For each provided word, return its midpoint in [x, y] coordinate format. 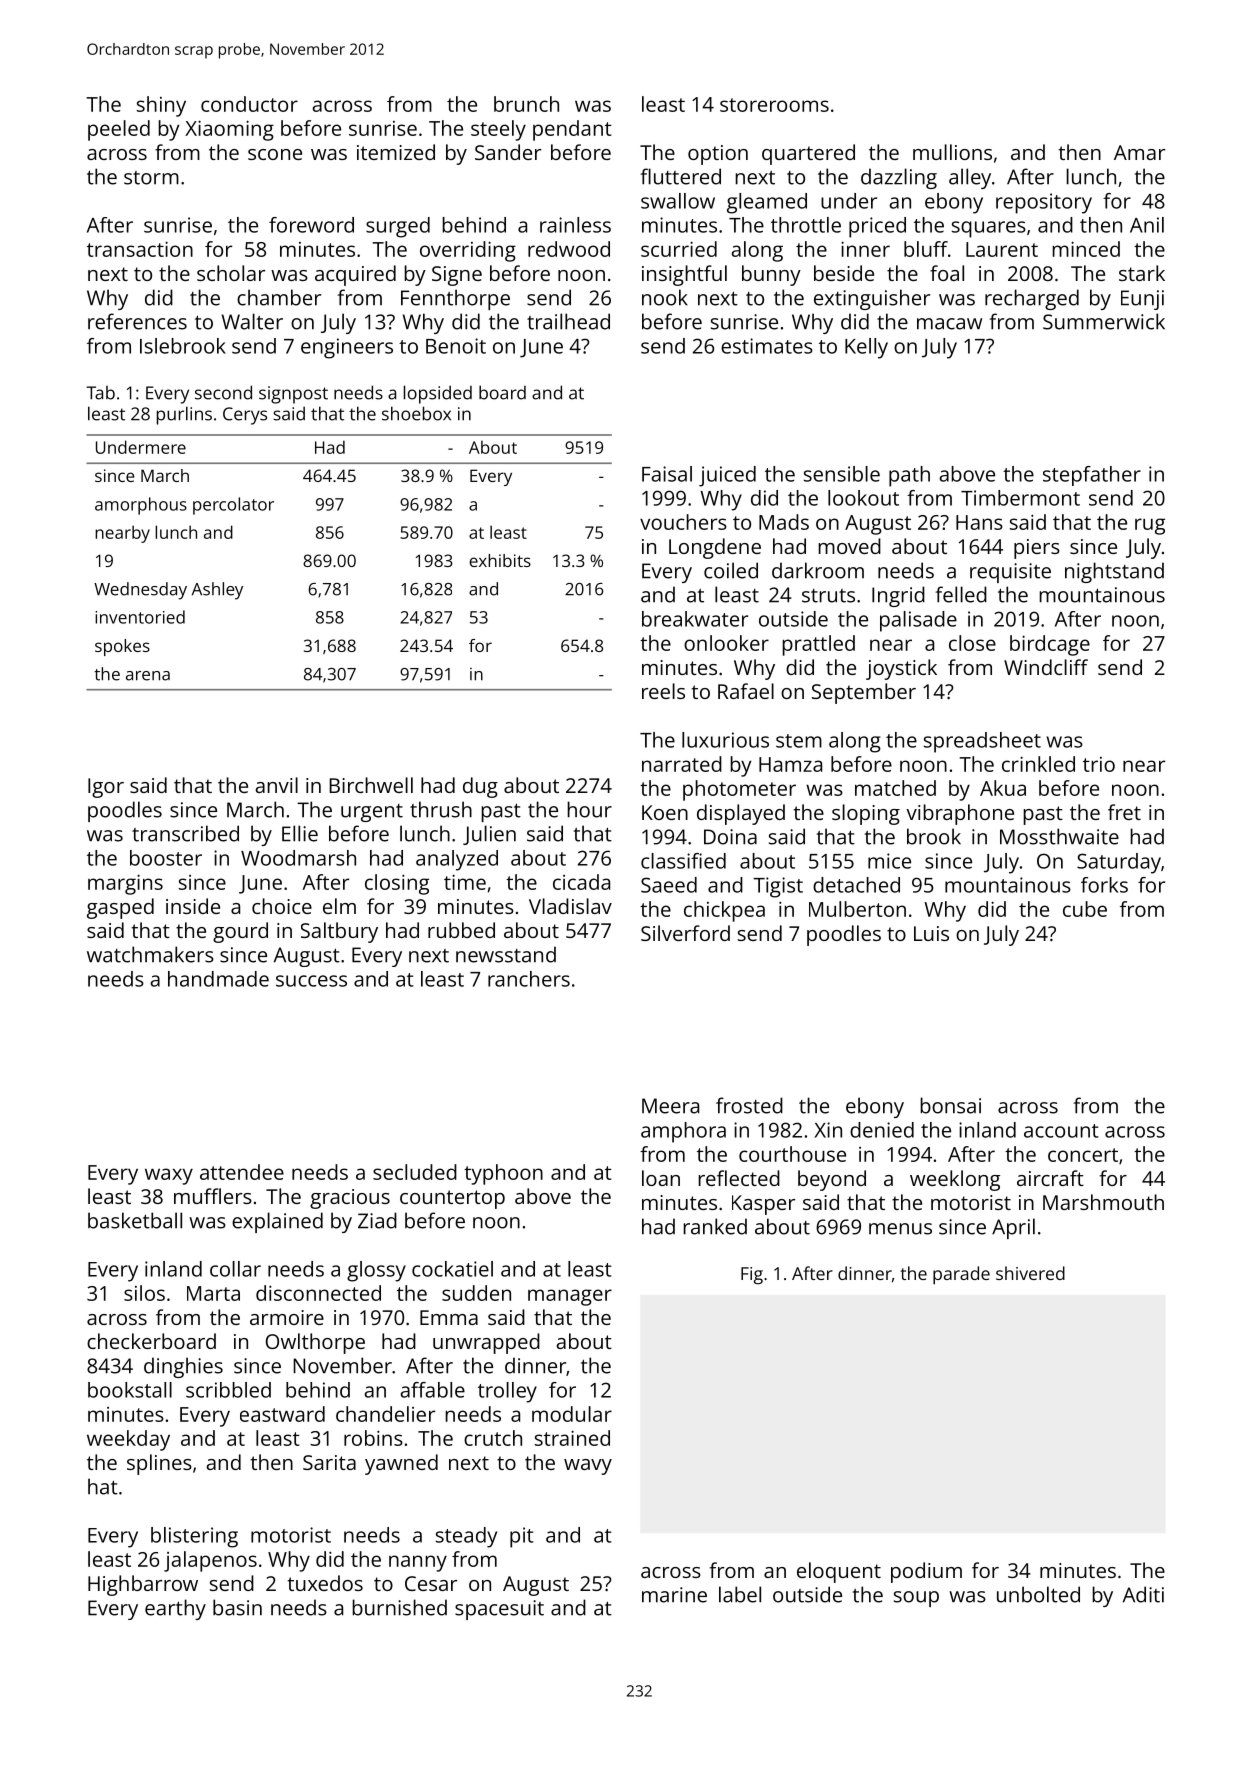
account [1061, 1131]
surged [398, 227]
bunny [771, 275]
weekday [128, 1440]
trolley [507, 1392]
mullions [952, 152]
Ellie [300, 833]
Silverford [685, 933]
